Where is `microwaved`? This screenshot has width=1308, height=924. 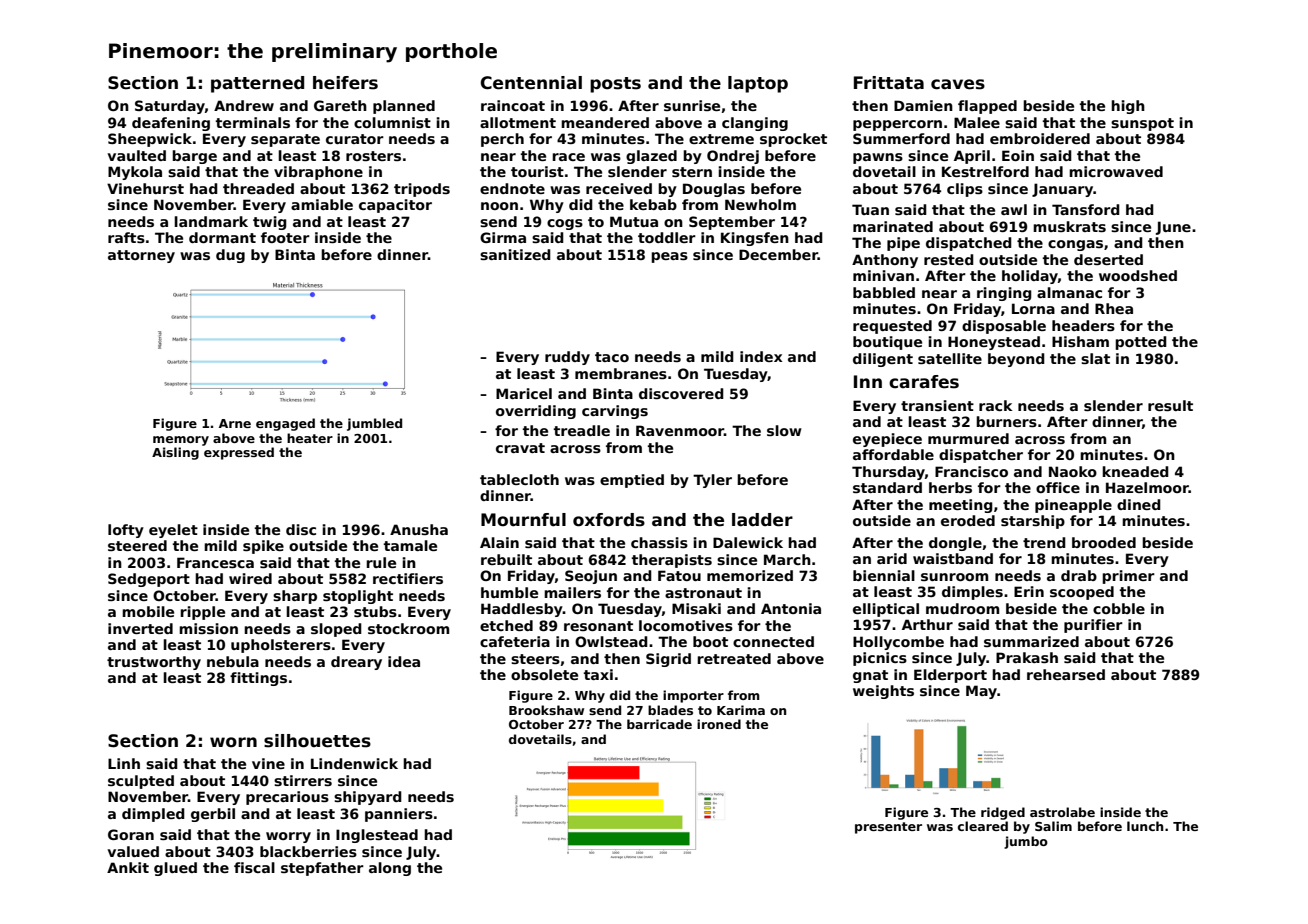 microwaved is located at coordinates (1116, 171).
